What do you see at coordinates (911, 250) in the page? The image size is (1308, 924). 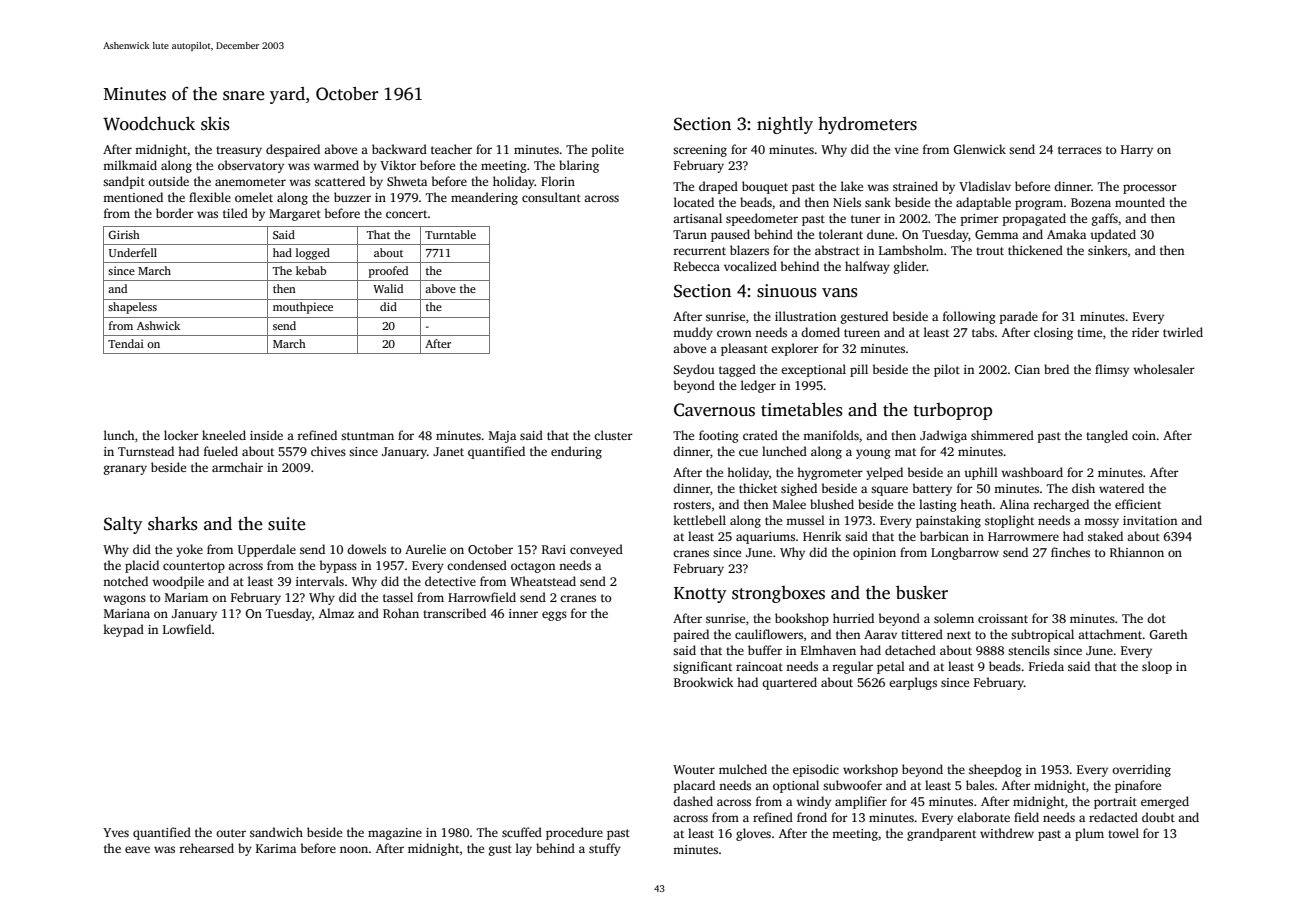 I see `Lambsholm` at bounding box center [911, 250].
